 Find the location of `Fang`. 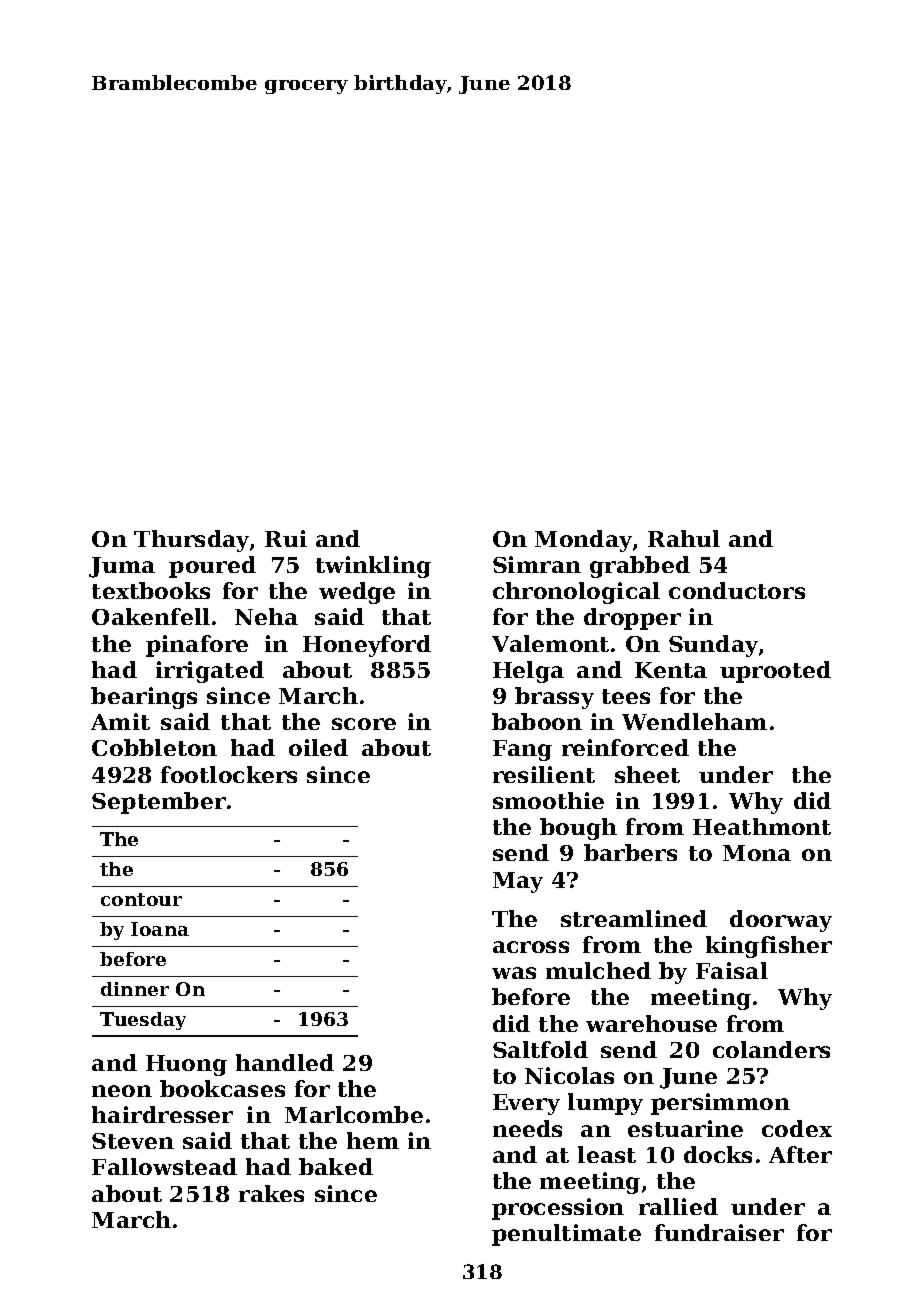

Fang is located at coordinates (522, 750).
